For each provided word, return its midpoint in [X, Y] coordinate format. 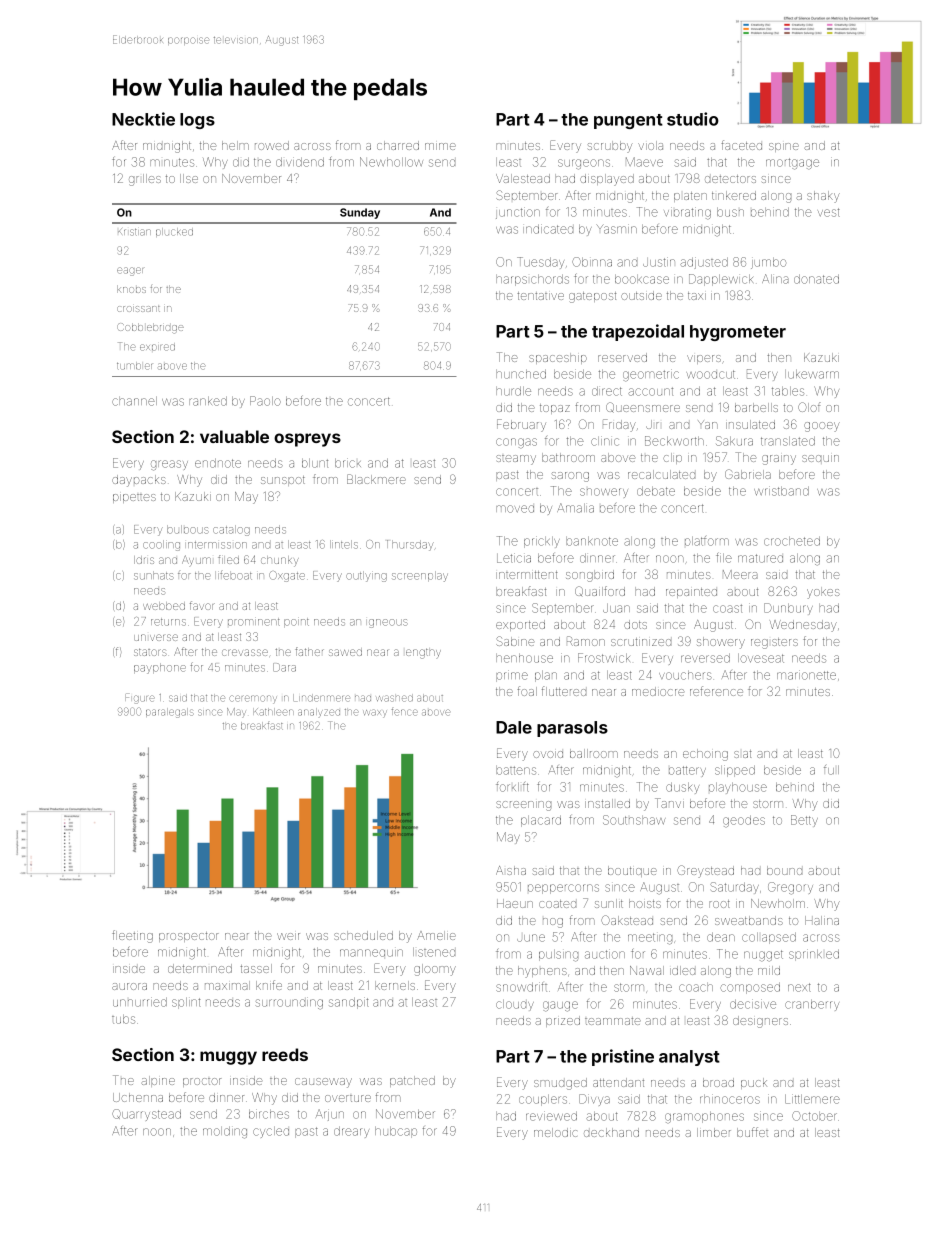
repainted [691, 593]
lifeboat [235, 575]
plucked [174, 232]
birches [269, 1114]
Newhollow [391, 162]
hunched [521, 374]
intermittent [527, 575]
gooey [822, 427]
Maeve [644, 162]
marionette [806, 675]
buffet [752, 1132]
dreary [351, 1132]
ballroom [594, 753]
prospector [189, 937]
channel [134, 401]
